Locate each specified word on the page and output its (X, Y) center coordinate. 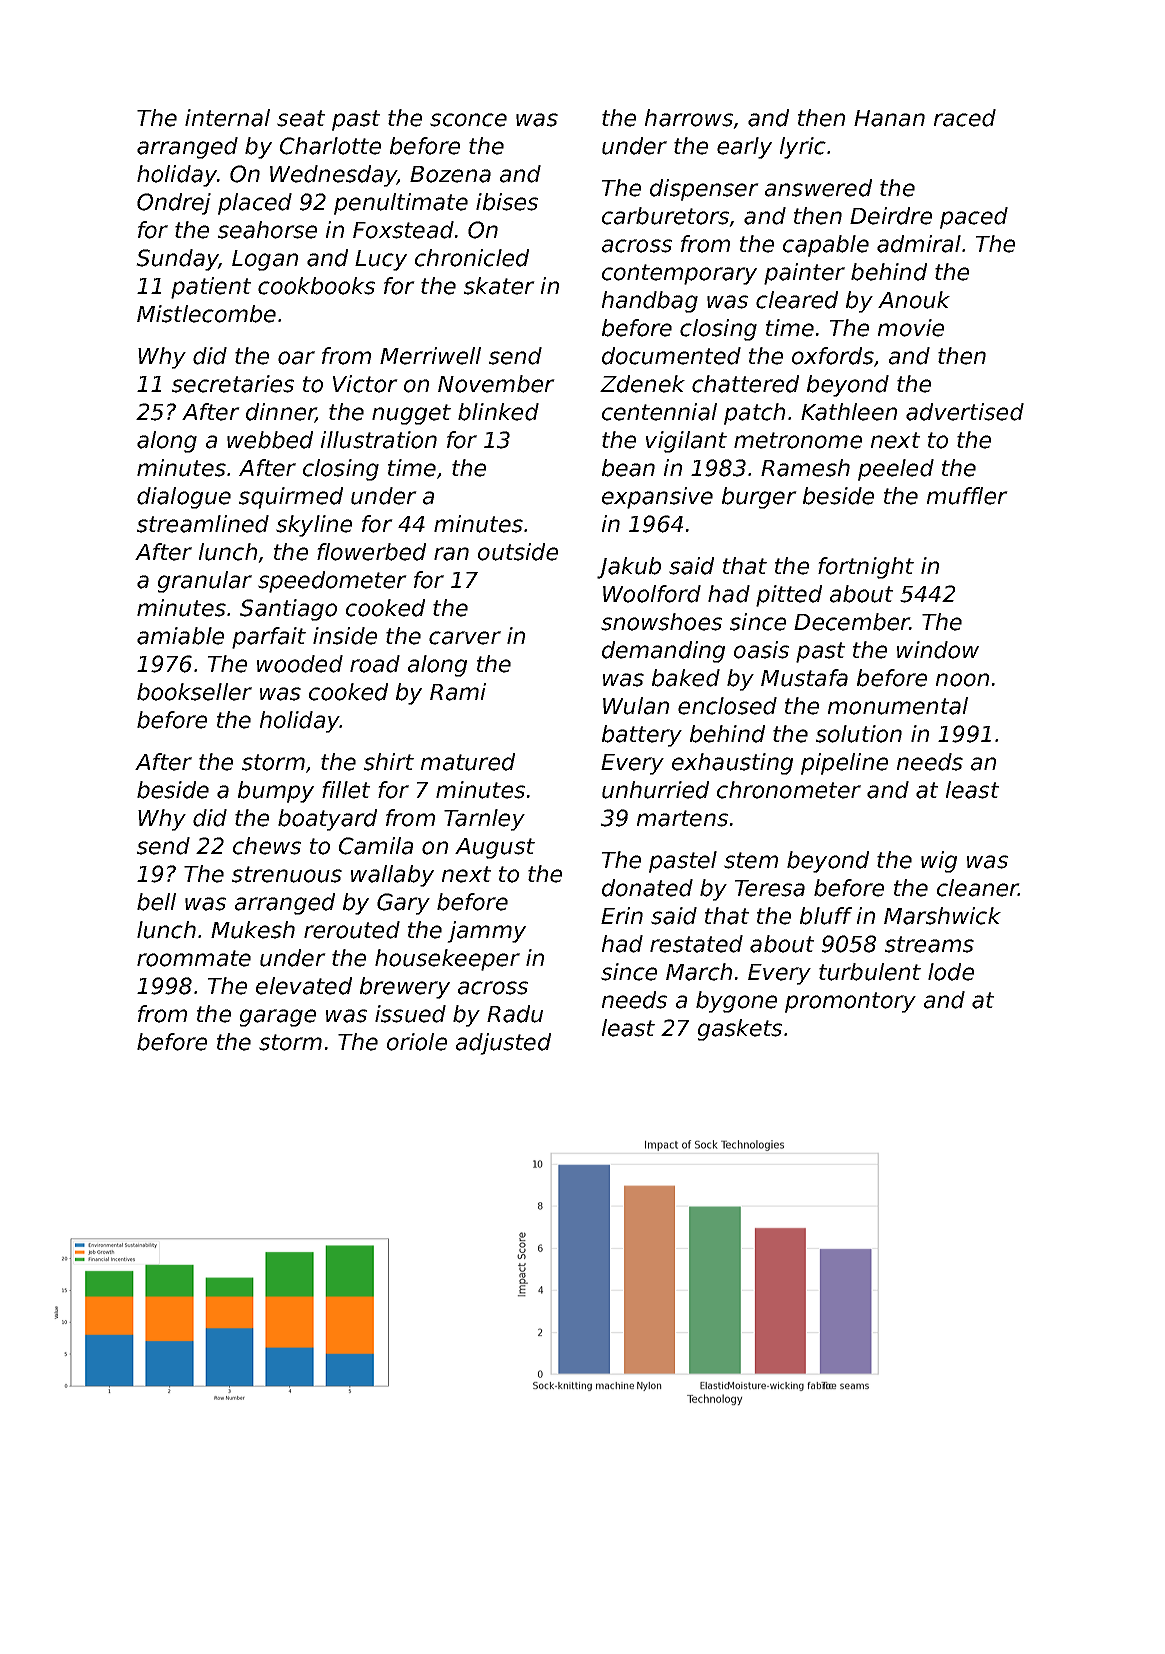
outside (518, 552)
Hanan (889, 118)
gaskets (740, 1030)
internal (227, 118)
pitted (789, 596)
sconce (468, 120)
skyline (314, 526)
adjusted (503, 1044)
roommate (194, 958)
